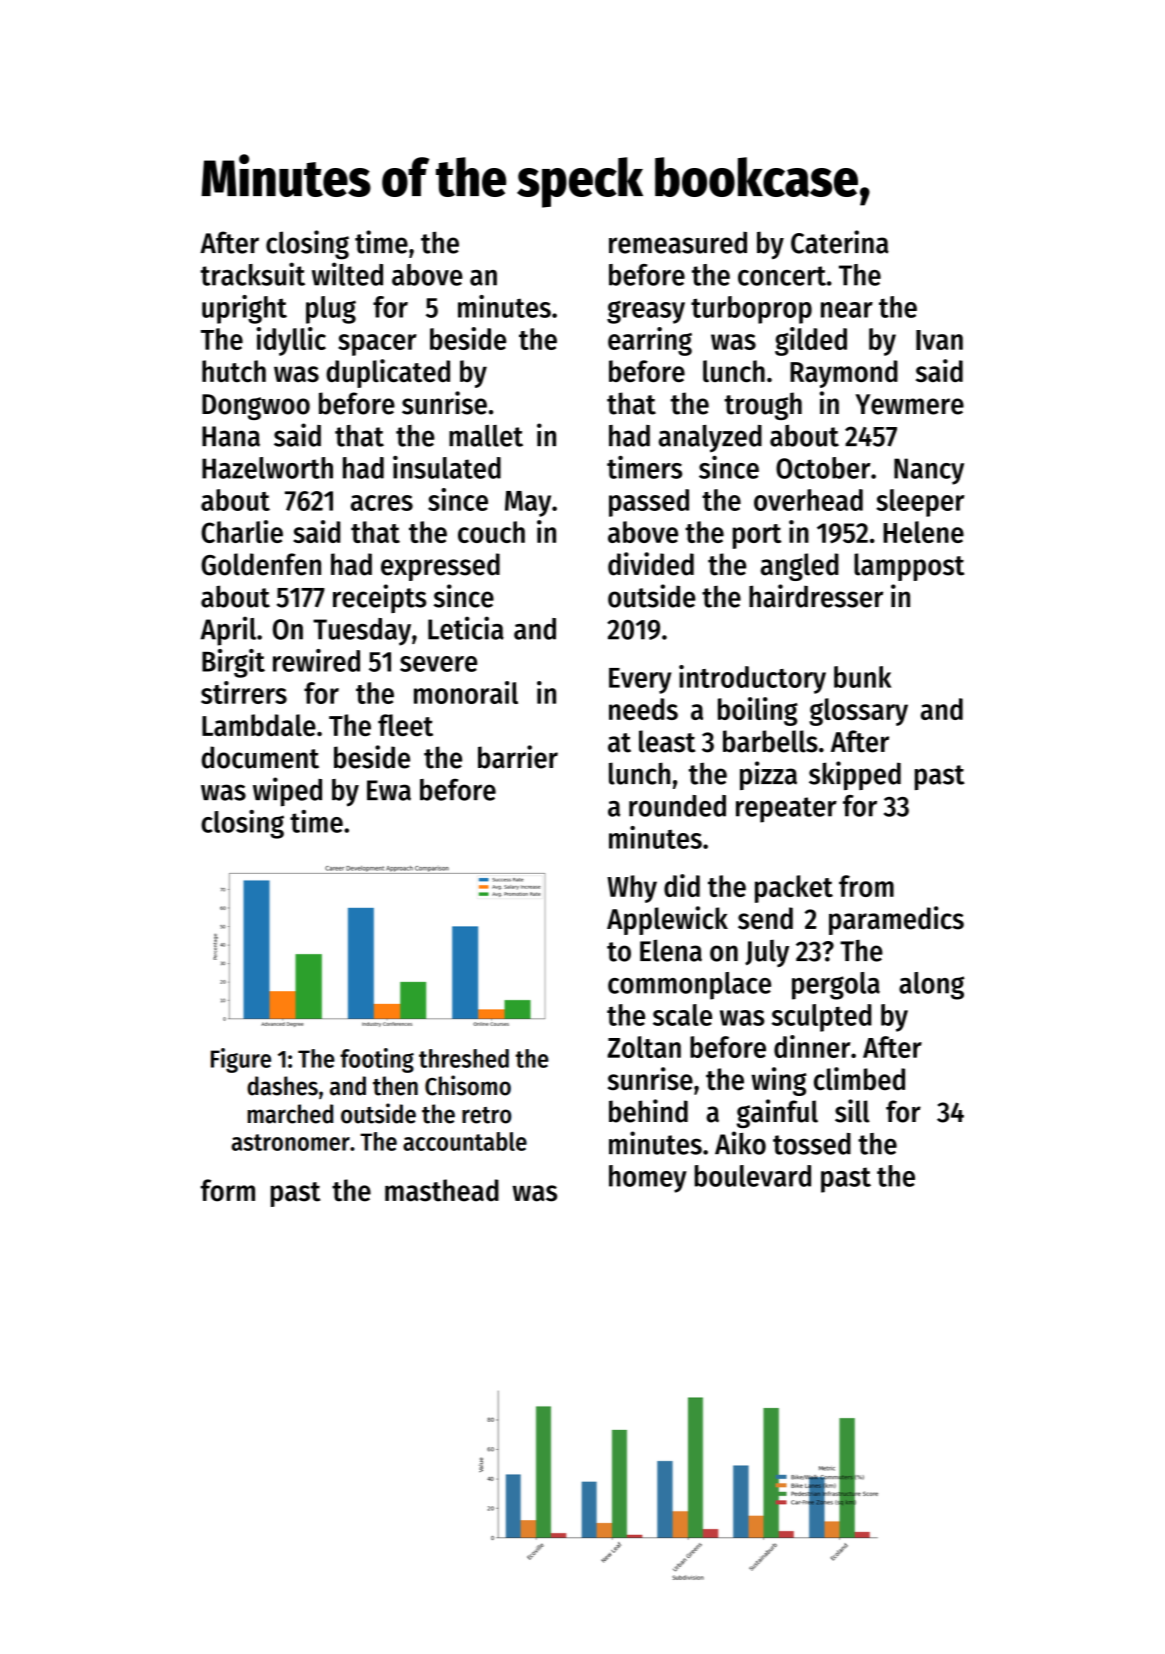  What do you see at coordinates (671, 950) in the screenshot?
I see `Elena` at bounding box center [671, 950].
